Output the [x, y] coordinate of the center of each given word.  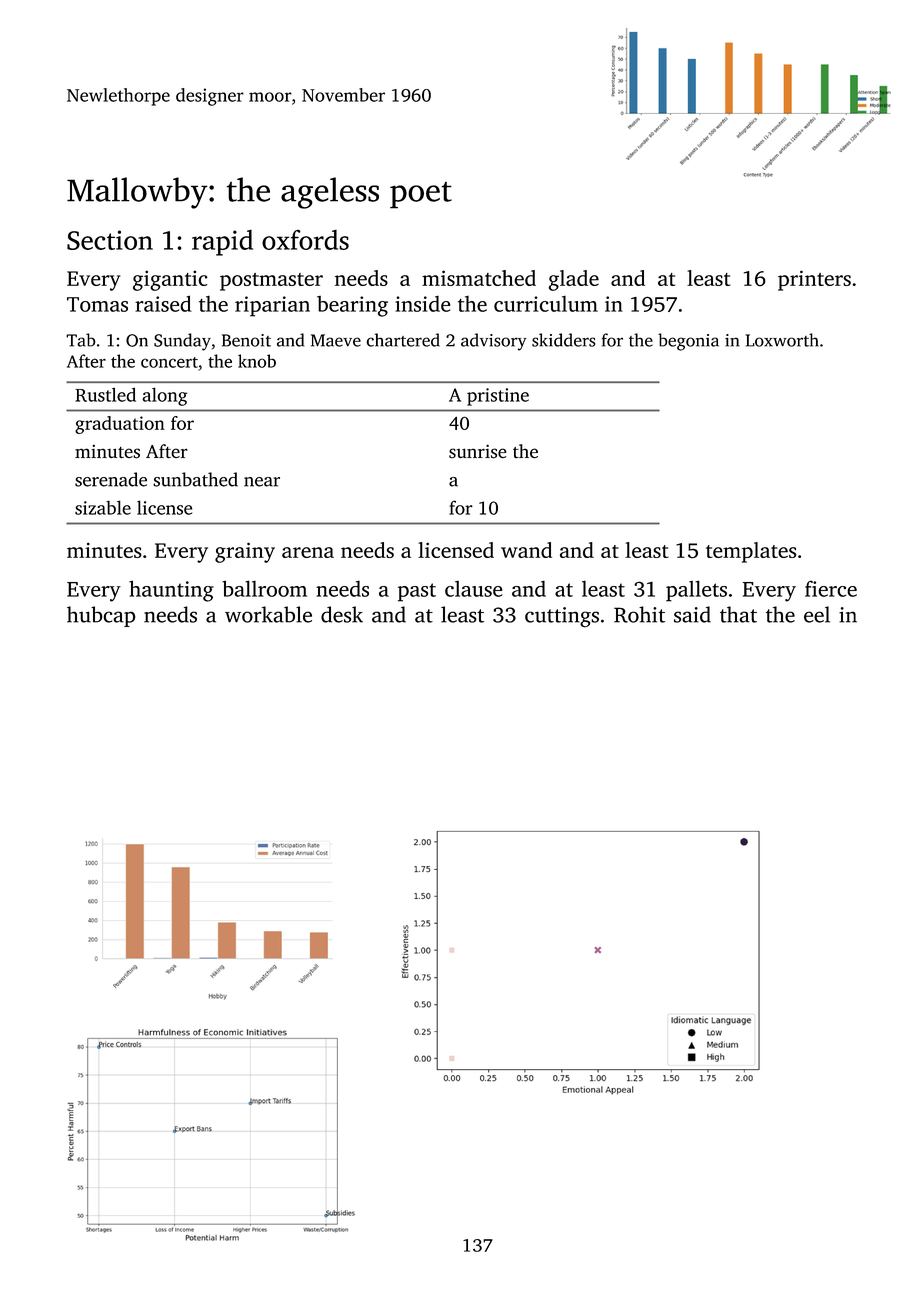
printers [814, 280]
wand [526, 550]
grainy [245, 552]
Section [110, 240]
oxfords [305, 240]
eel [817, 614]
